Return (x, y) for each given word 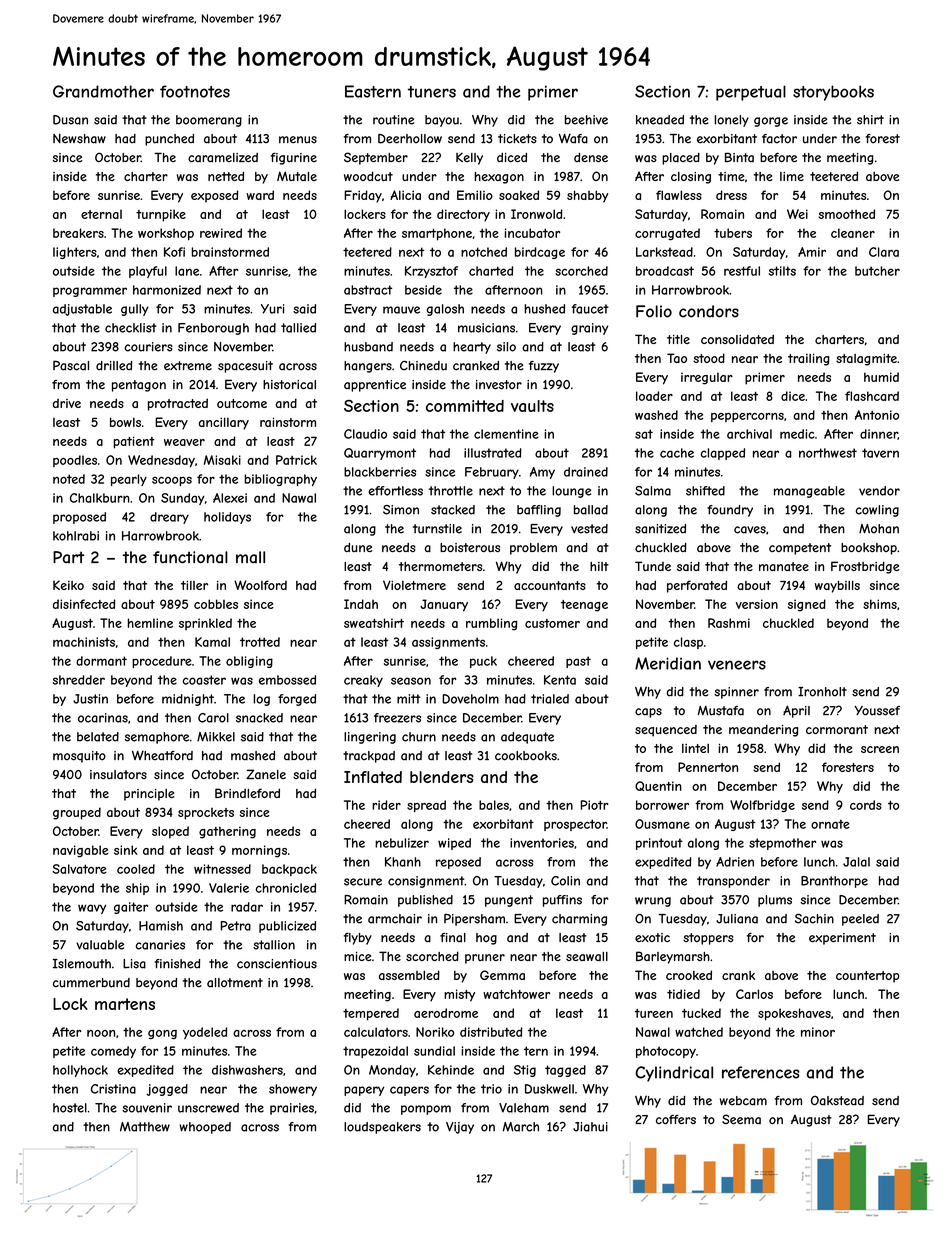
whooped (205, 1128)
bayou (442, 121)
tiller (194, 585)
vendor (879, 491)
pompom (426, 1110)
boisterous (470, 548)
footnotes (195, 91)
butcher (877, 271)
